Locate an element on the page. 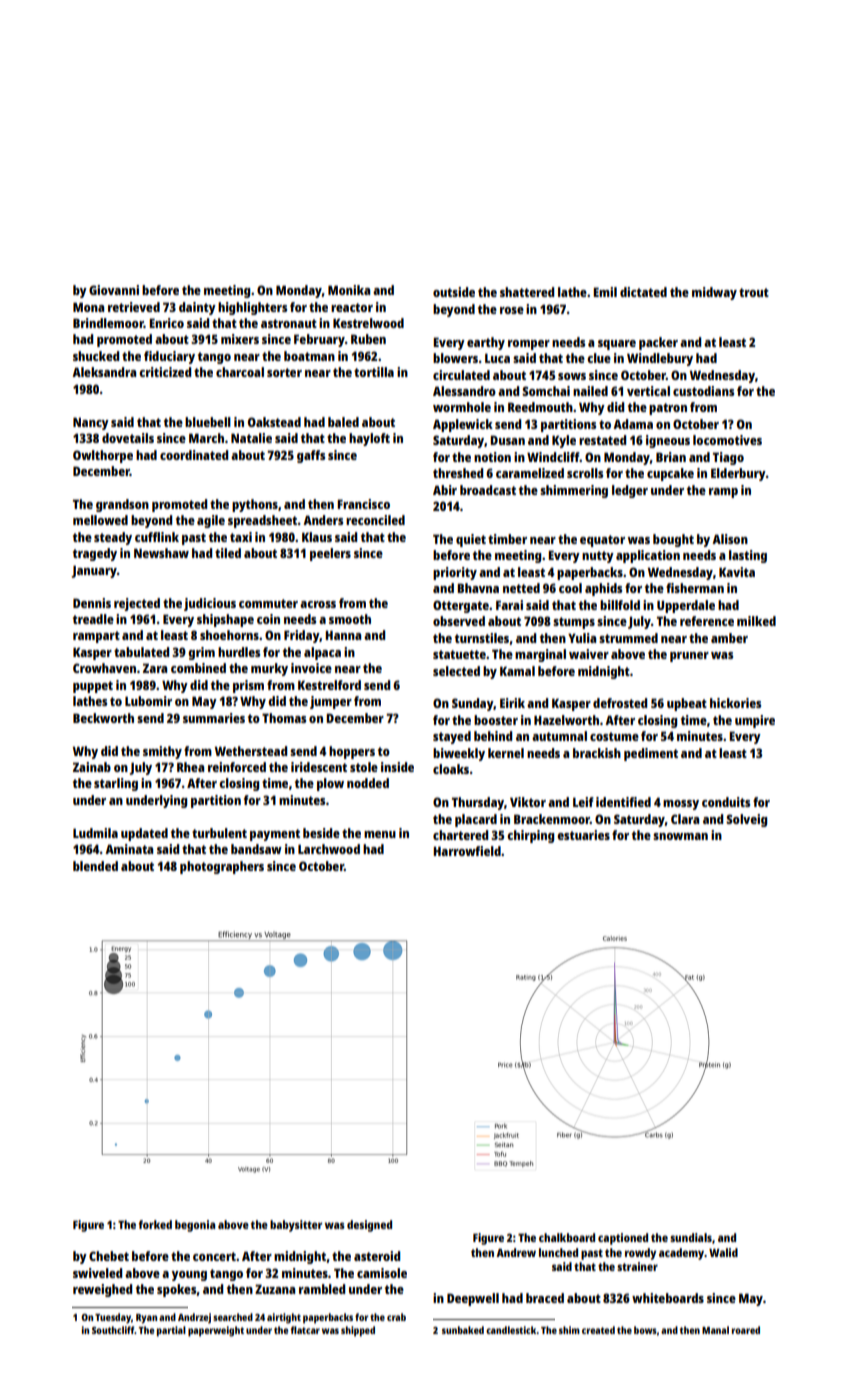  Monika is located at coordinates (349, 290).
